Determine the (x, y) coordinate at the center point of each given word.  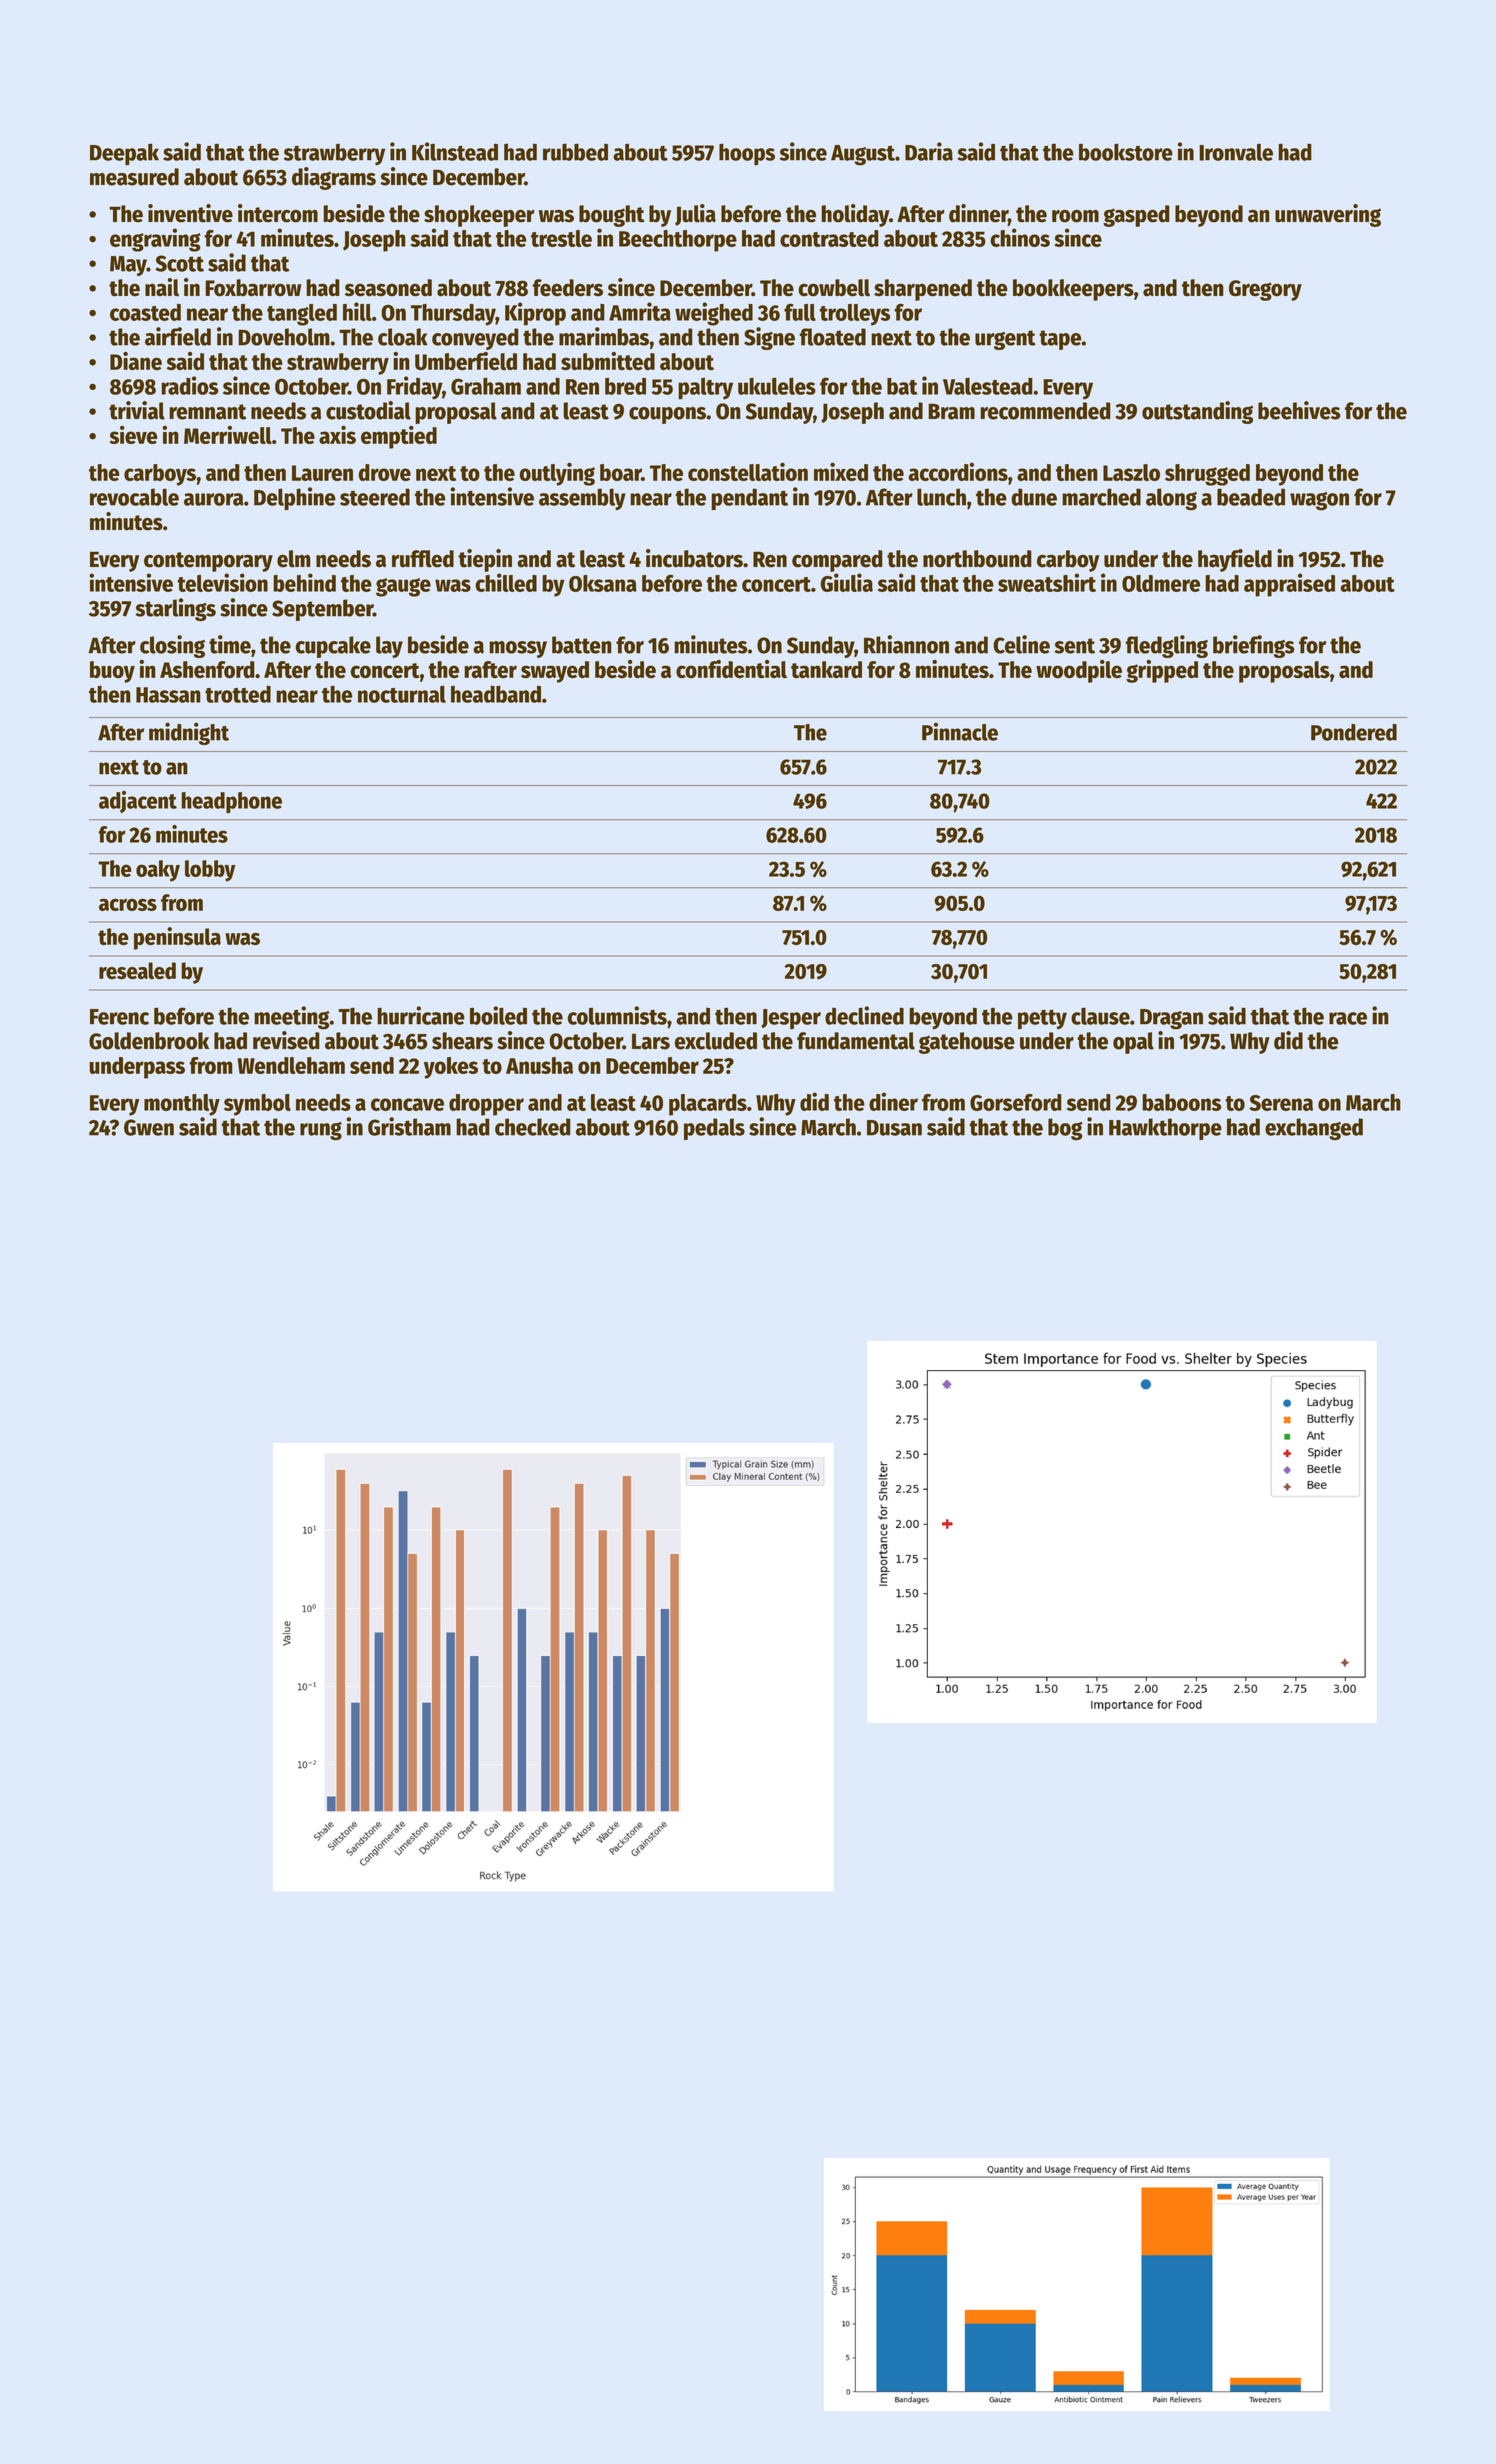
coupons (667, 415)
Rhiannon (906, 644)
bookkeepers (1073, 290)
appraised (1289, 585)
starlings (175, 610)
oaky (158, 871)
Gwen (149, 1127)
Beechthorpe (678, 241)
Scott (179, 263)
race (1348, 1018)
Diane (136, 361)
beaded (1251, 497)
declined (864, 1015)
